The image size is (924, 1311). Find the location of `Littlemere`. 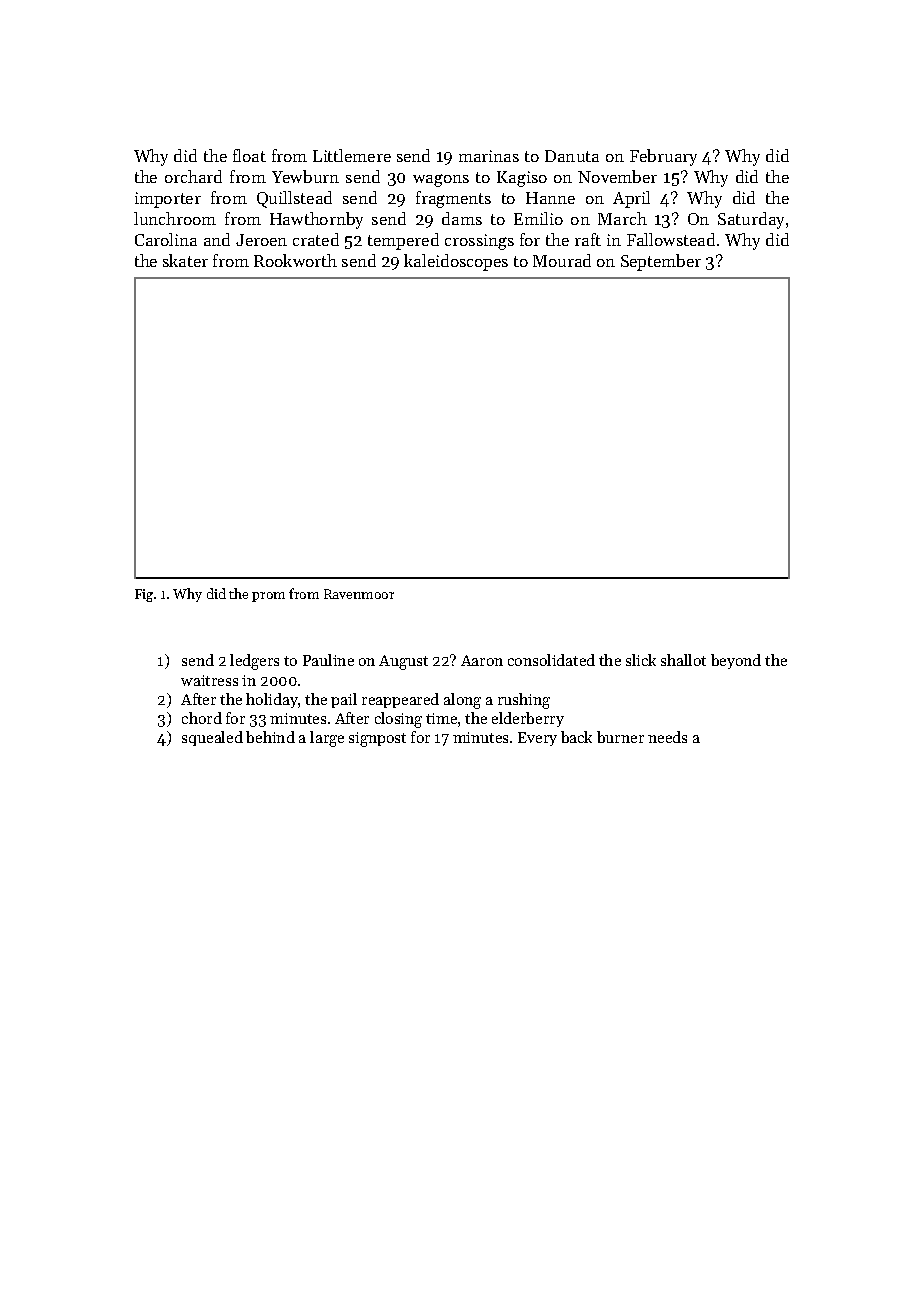

Littlemere is located at coordinates (352, 155).
